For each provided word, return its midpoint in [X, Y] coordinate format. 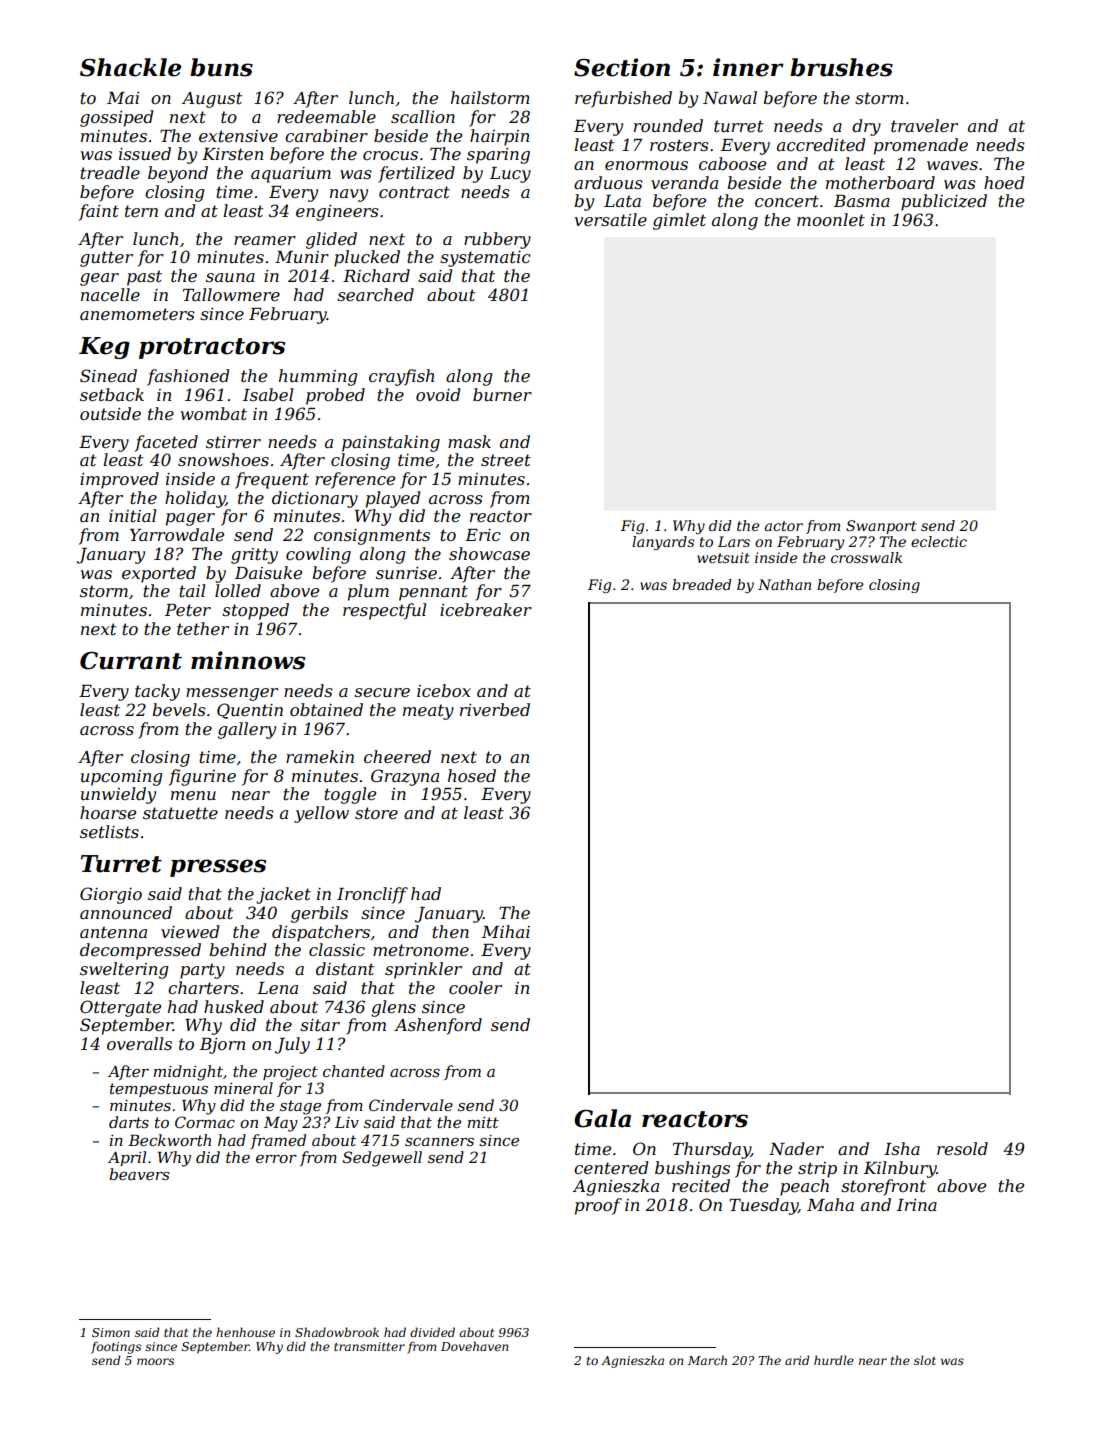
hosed [472, 775]
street [506, 460]
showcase [489, 553]
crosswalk [866, 557]
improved [119, 480]
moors [155, 1361]
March [707, 1360]
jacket [283, 895]
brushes [841, 67]
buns [221, 67]
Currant [131, 660]
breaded [702, 584]
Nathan [784, 584]
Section [622, 67]
